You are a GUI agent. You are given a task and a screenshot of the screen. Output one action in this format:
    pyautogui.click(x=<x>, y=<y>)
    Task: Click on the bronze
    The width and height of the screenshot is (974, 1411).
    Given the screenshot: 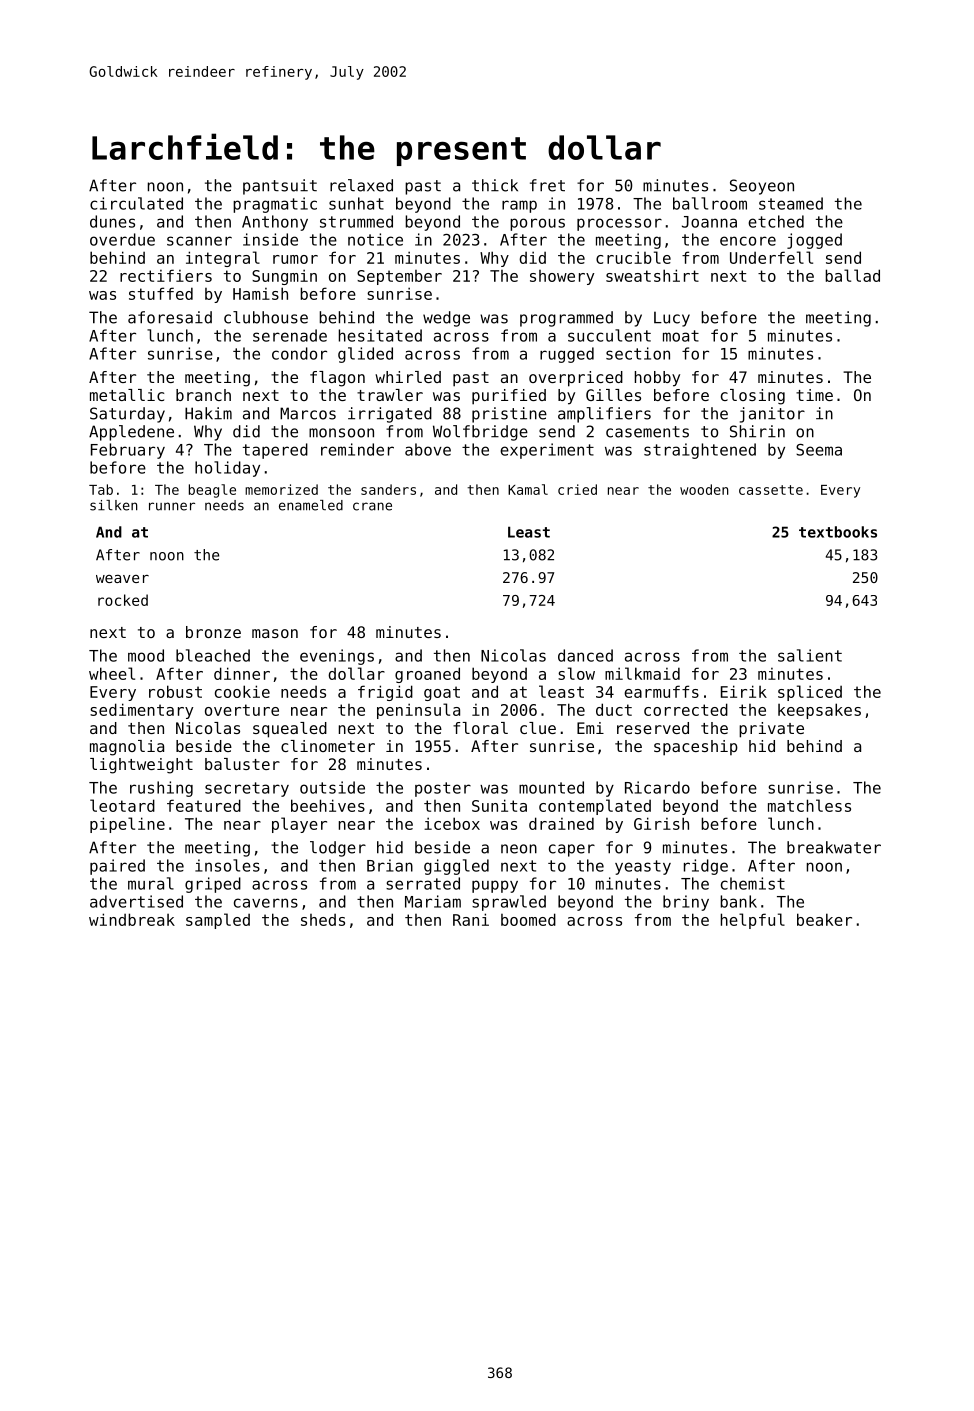 What is the action you would take?
    pyautogui.click(x=213, y=632)
